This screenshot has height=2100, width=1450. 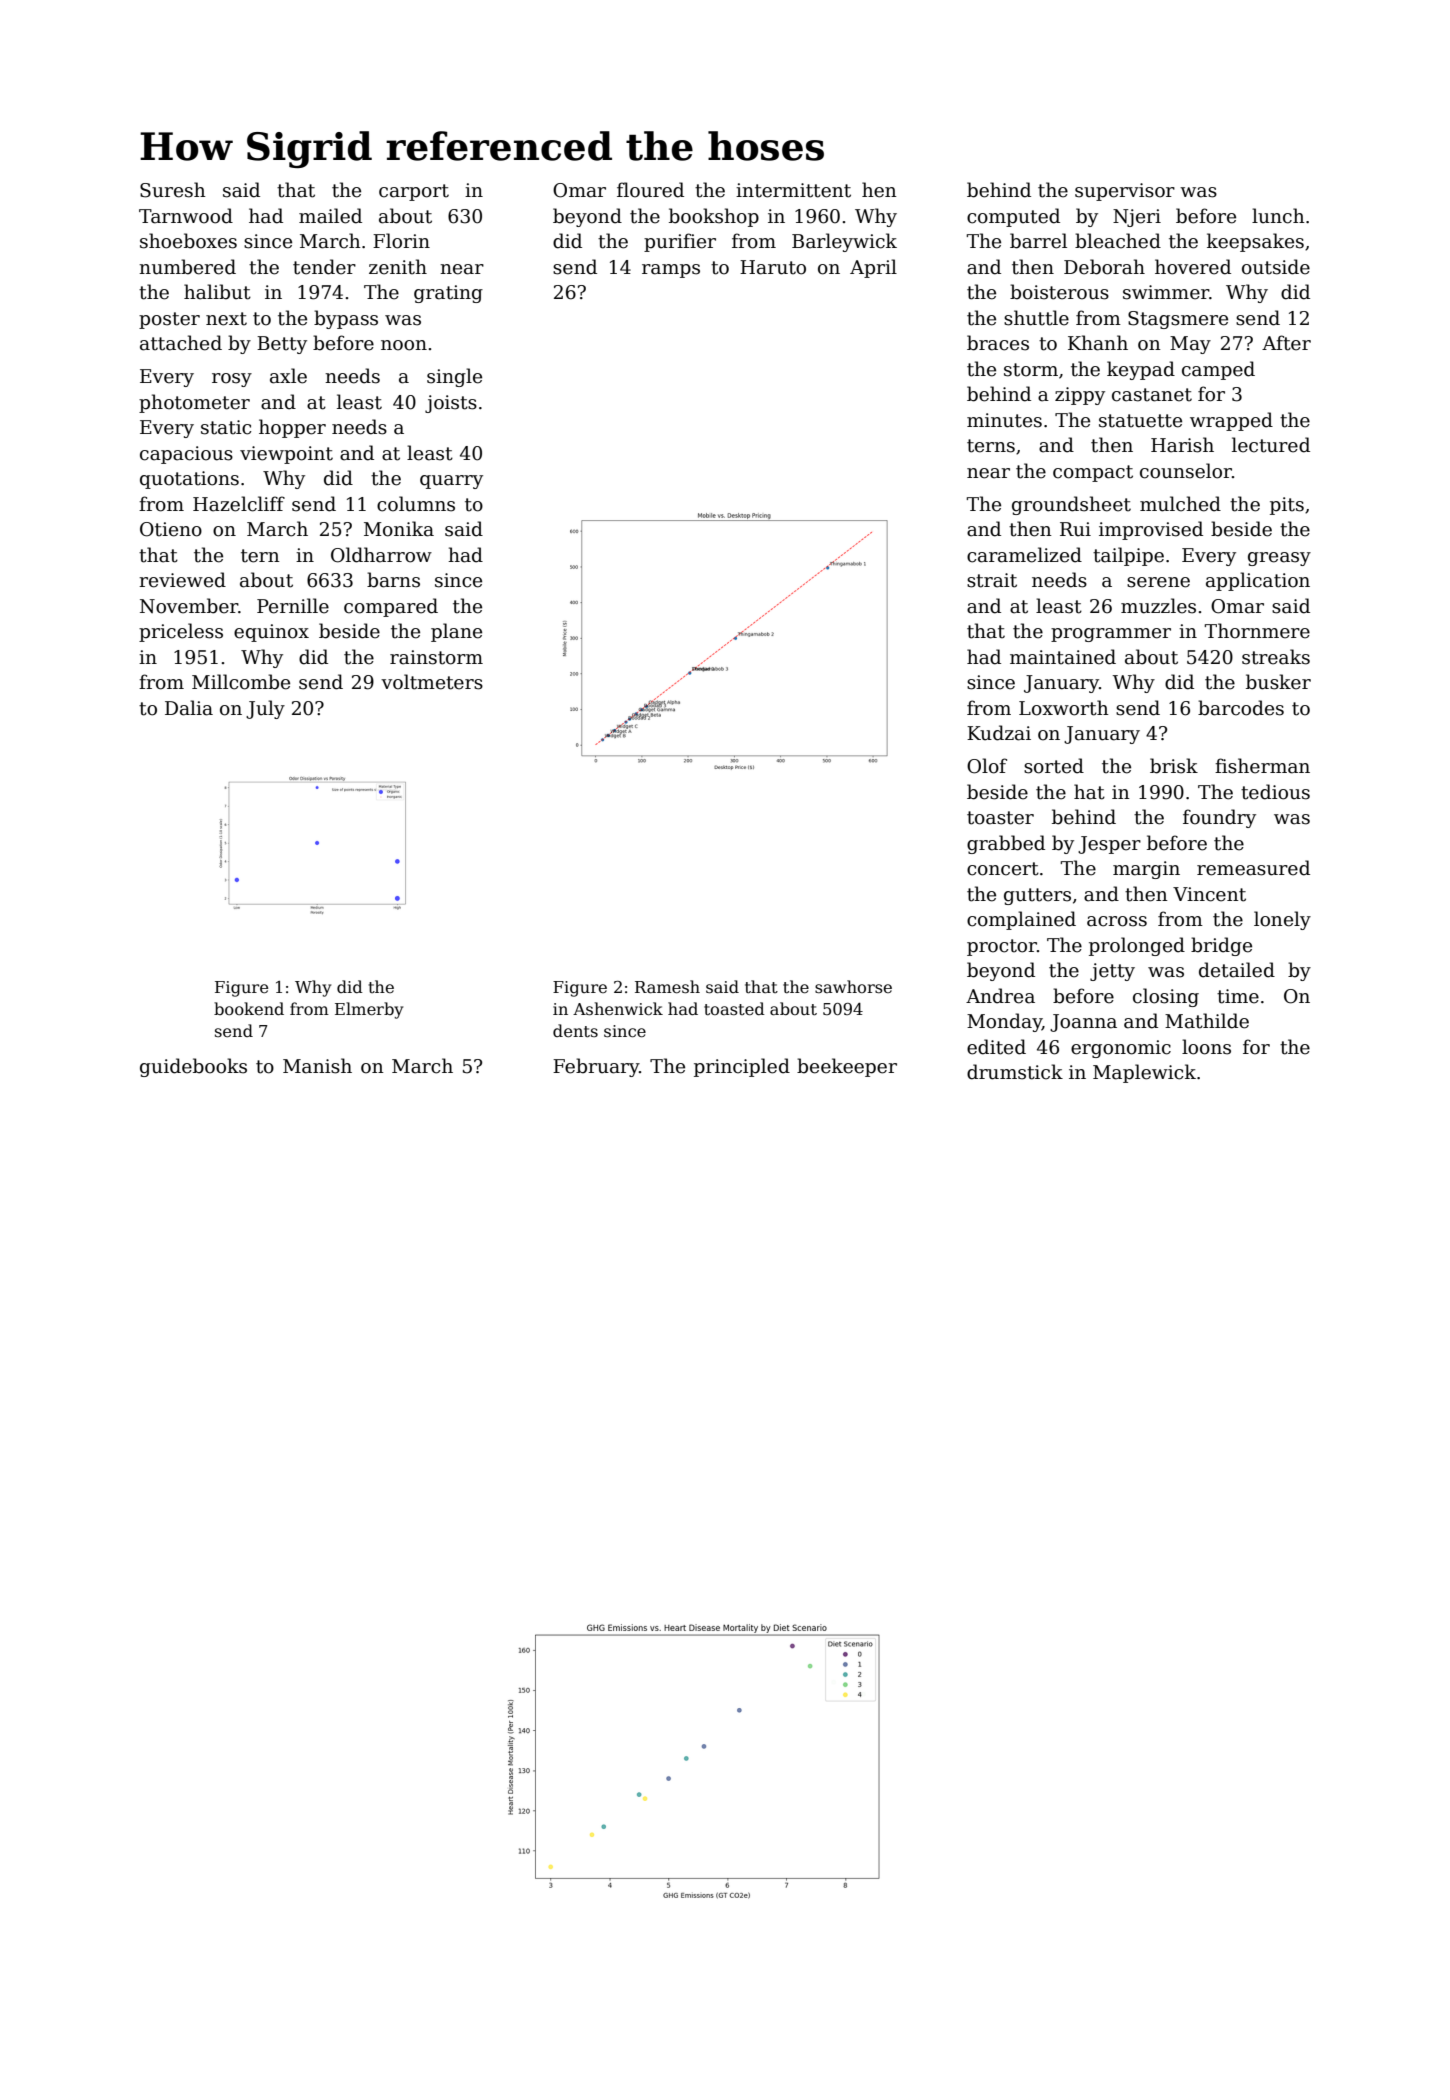 I want to click on Dalia, so click(x=189, y=708).
